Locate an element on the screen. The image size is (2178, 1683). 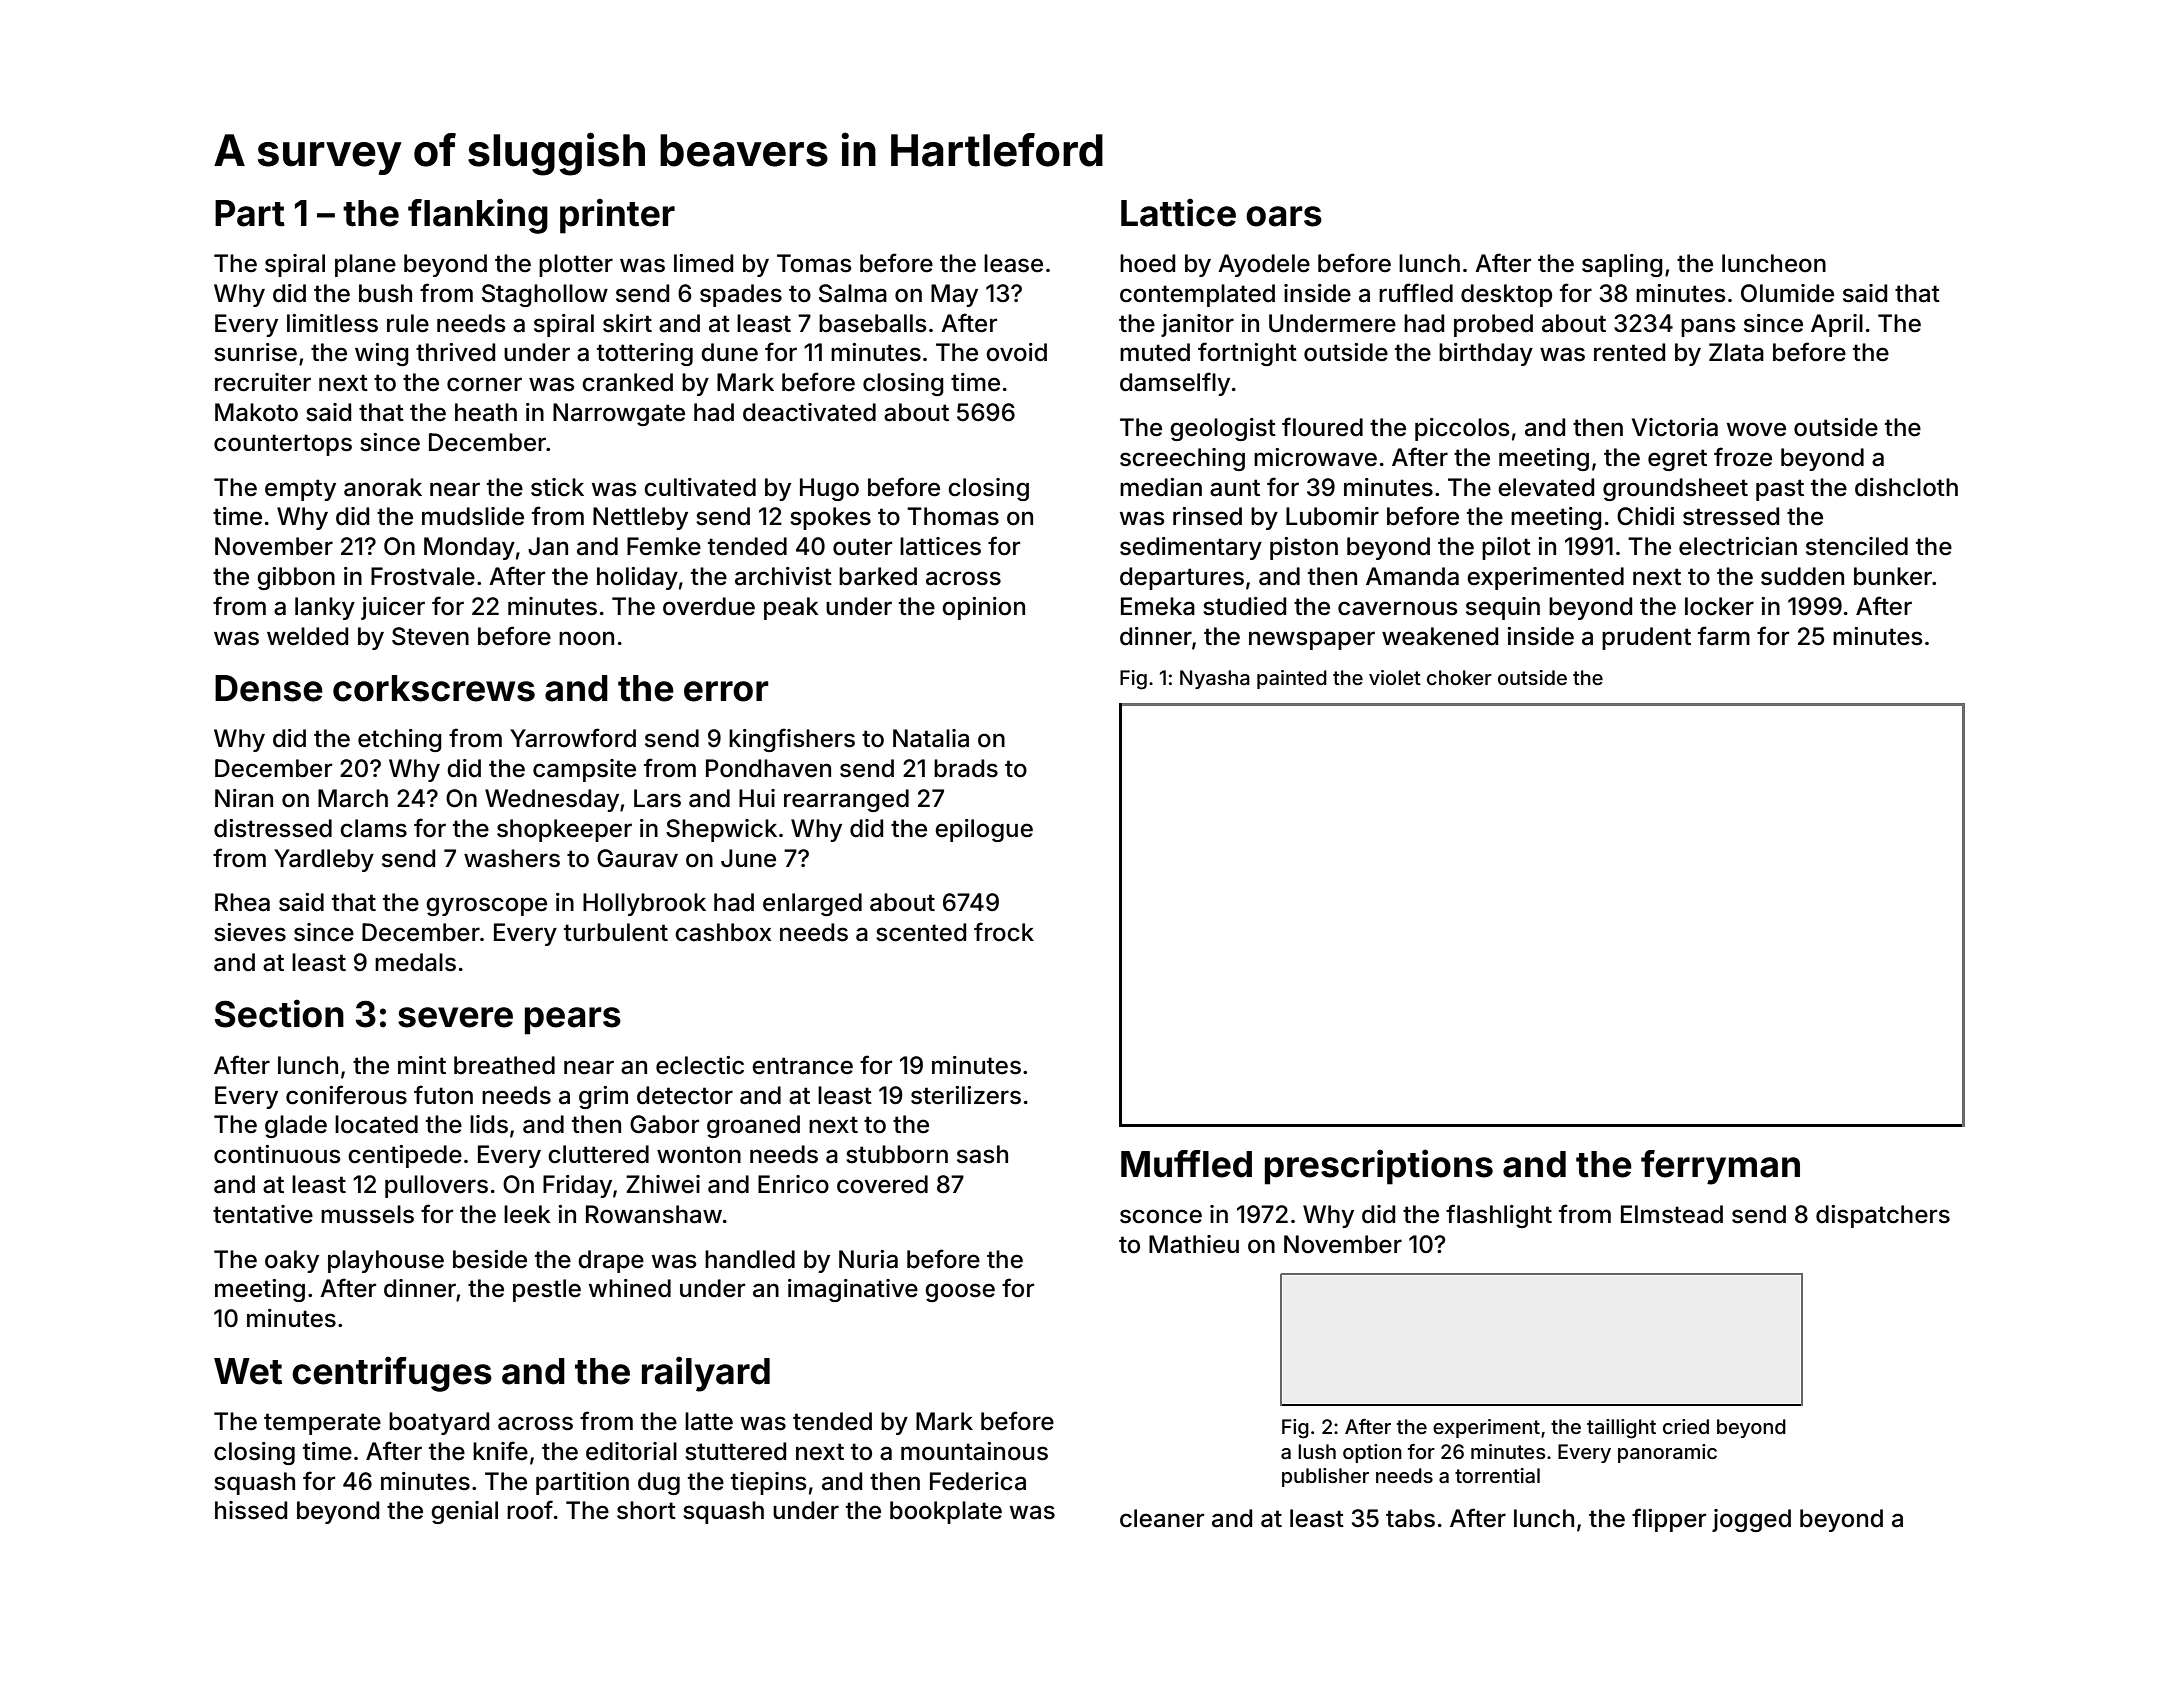
Hollybrook is located at coordinates (644, 904).
